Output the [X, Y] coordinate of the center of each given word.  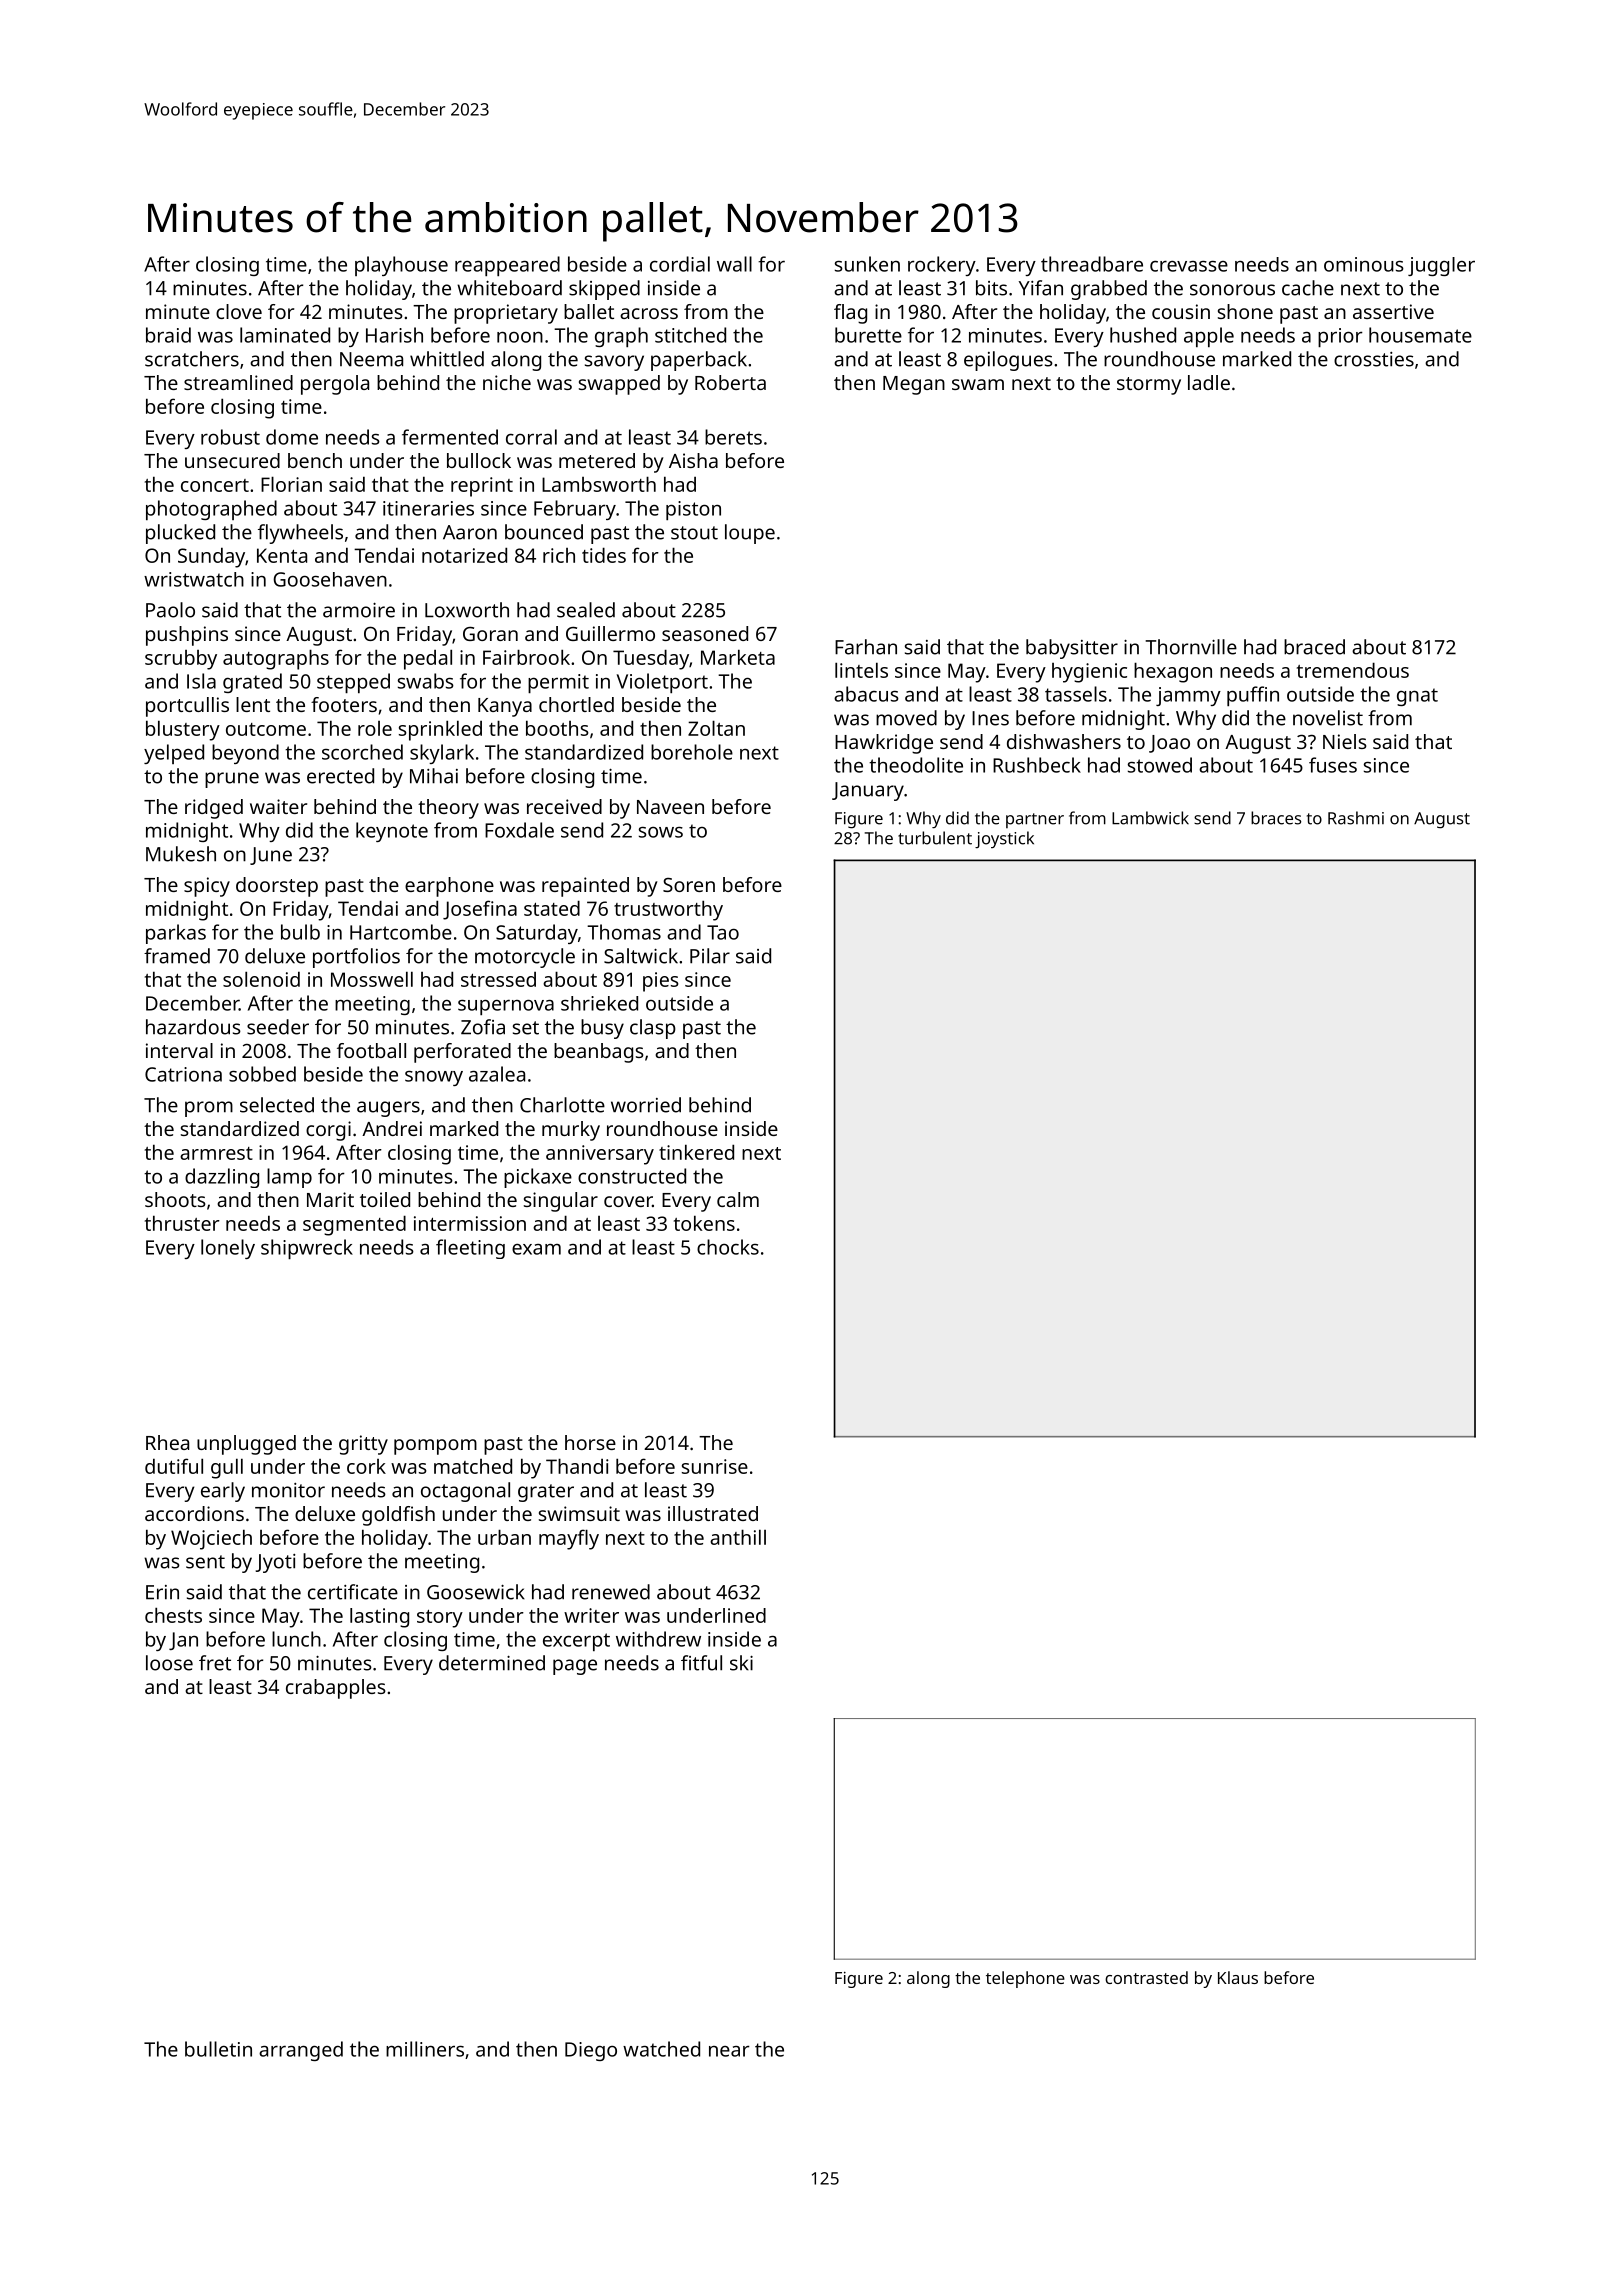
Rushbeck [1037, 765]
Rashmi [1356, 818]
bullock [479, 460]
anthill [738, 1537]
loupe [750, 534]
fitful [701, 1663]
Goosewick [476, 1592]
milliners [425, 2049]
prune [232, 780]
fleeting [470, 1249]
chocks [728, 1247]
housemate [1420, 335]
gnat [1417, 697]
